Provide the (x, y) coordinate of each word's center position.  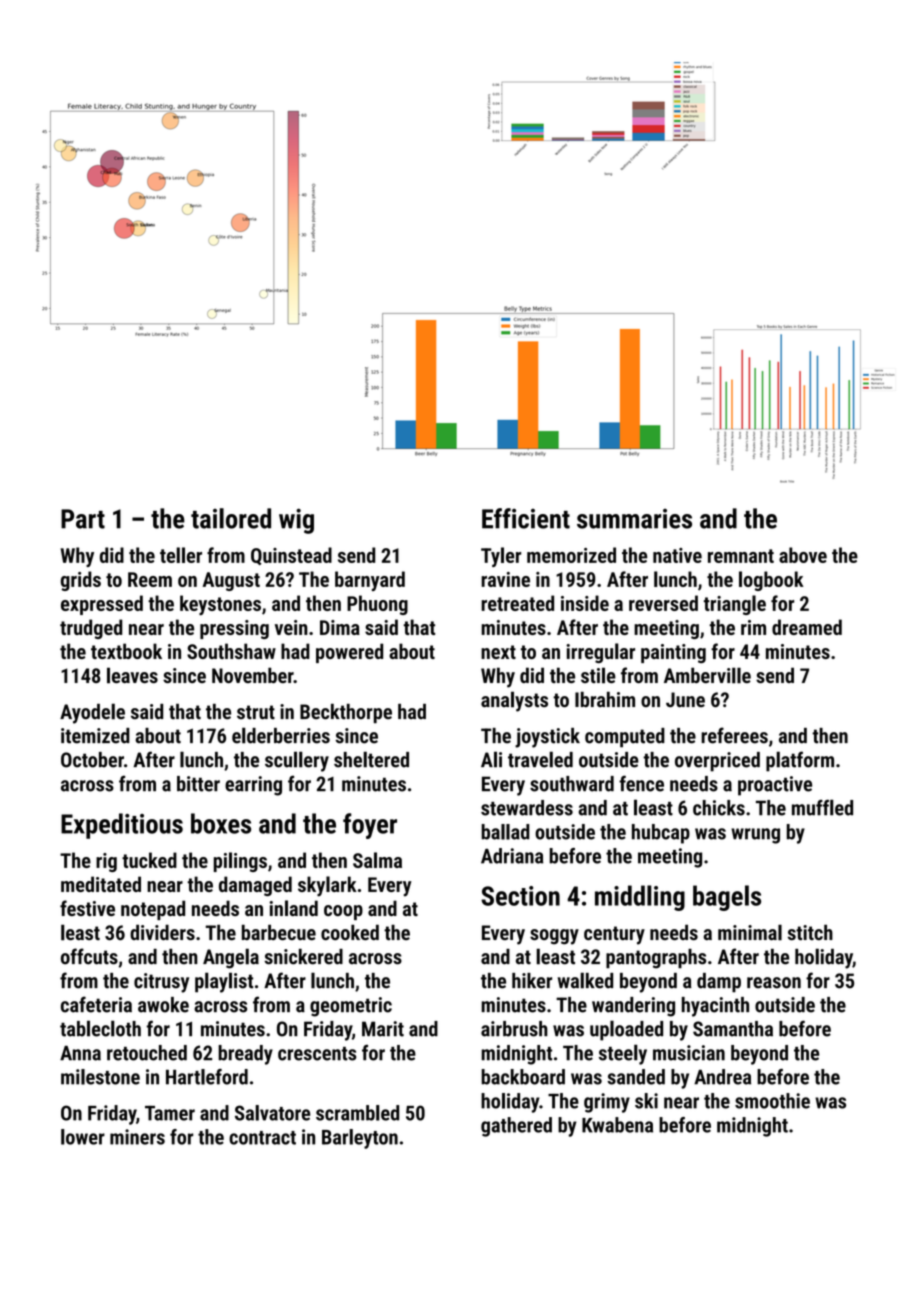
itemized (95, 736)
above (803, 555)
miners (137, 1137)
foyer (370, 826)
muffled (822, 807)
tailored (231, 518)
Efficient (526, 518)
